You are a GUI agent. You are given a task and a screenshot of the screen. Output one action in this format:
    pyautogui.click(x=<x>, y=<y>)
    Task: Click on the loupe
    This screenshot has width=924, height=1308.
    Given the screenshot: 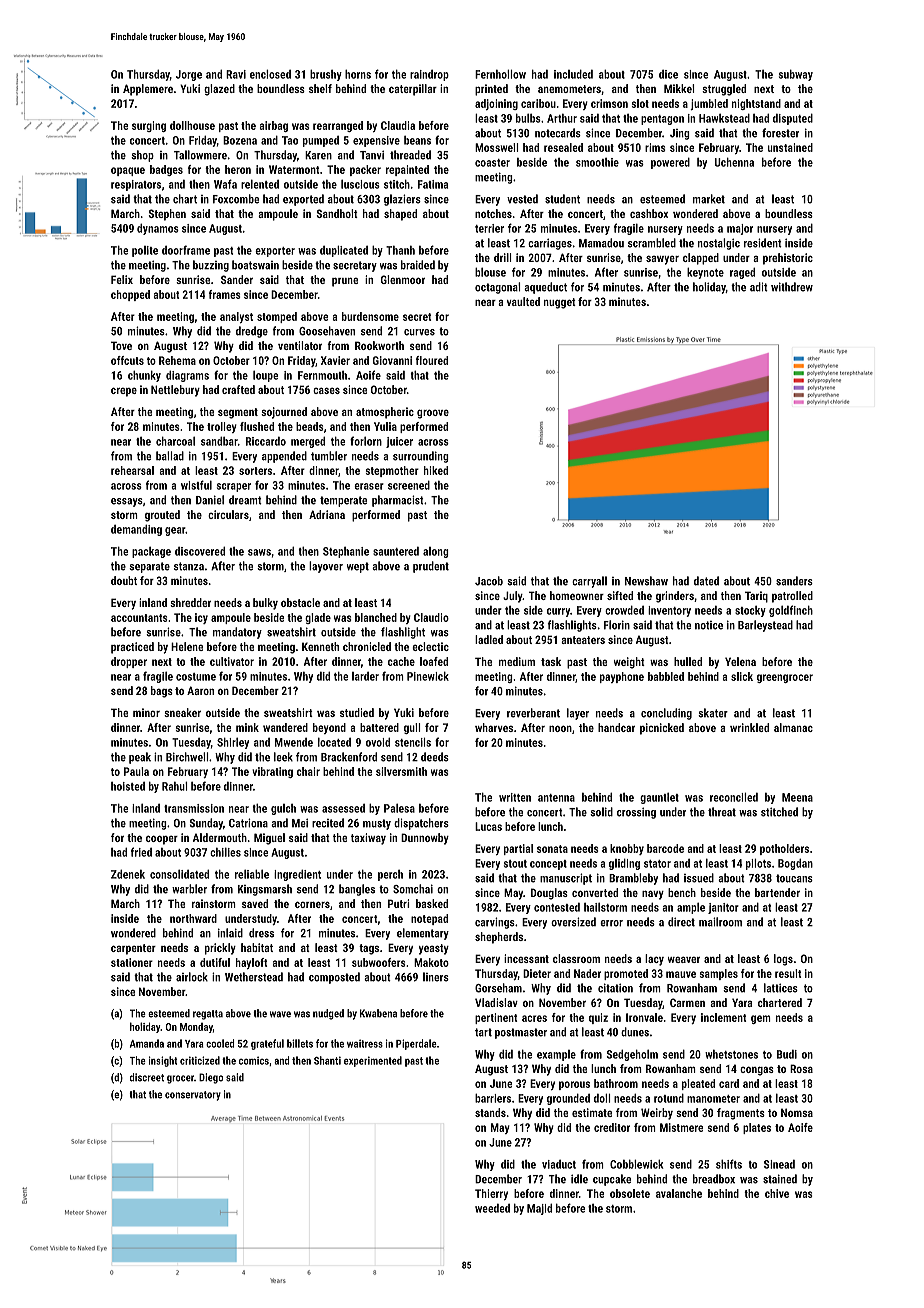 What is the action you would take?
    pyautogui.click(x=265, y=376)
